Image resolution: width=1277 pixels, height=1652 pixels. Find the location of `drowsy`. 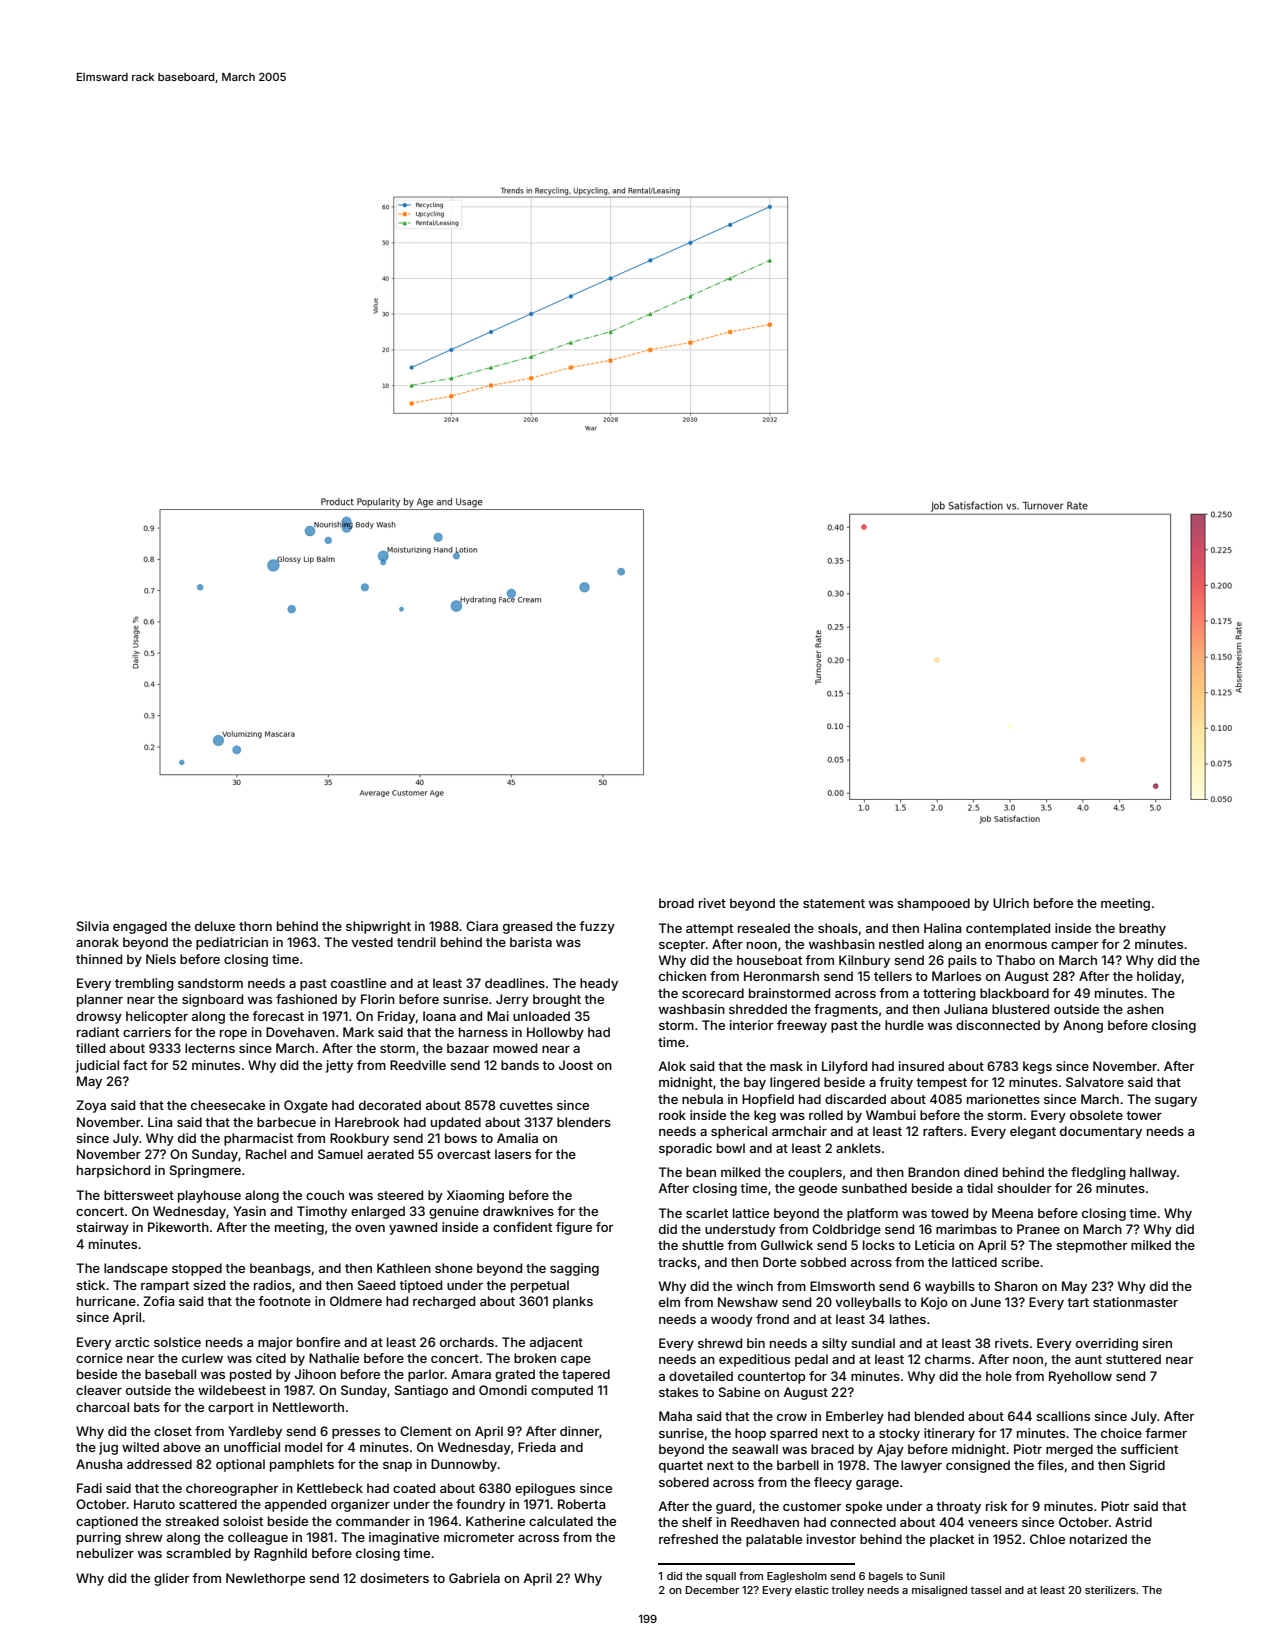

drowsy is located at coordinates (99, 1017).
